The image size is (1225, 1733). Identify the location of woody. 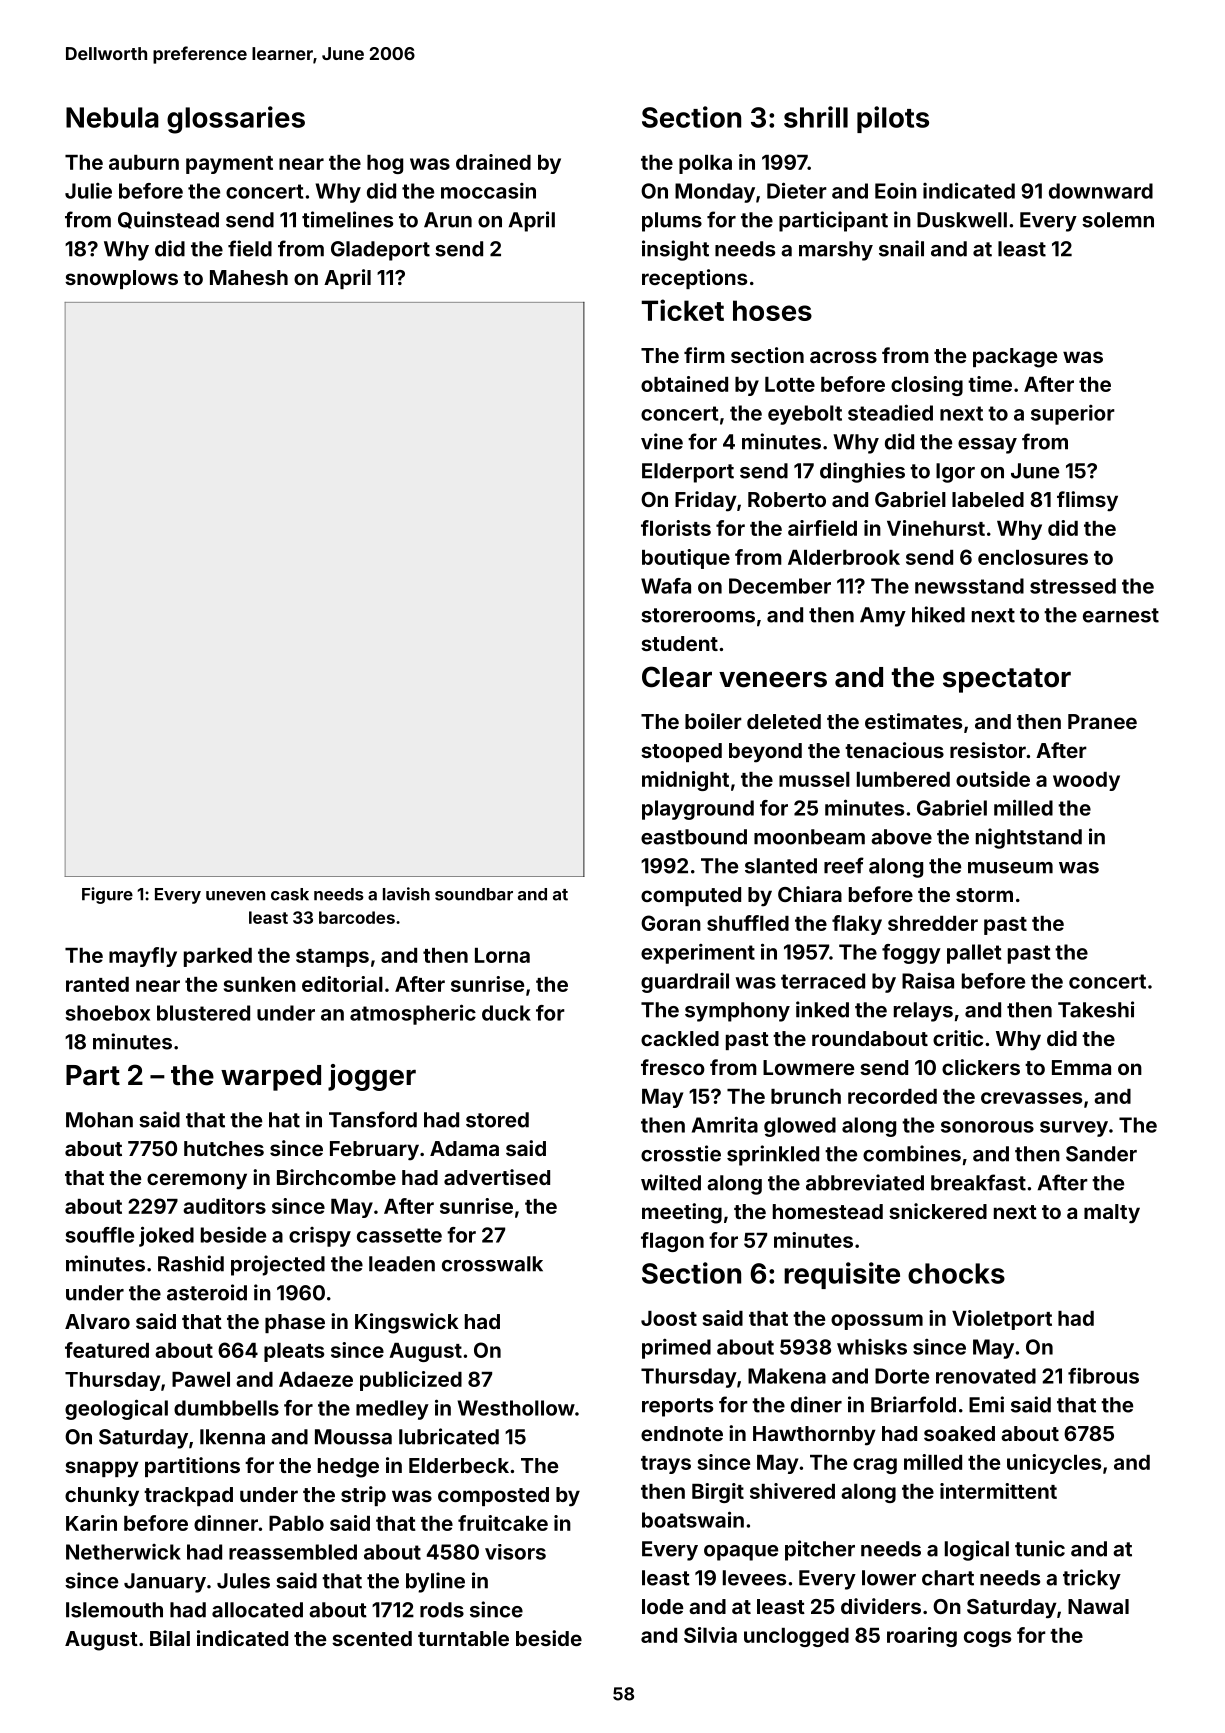
(1086, 781).
